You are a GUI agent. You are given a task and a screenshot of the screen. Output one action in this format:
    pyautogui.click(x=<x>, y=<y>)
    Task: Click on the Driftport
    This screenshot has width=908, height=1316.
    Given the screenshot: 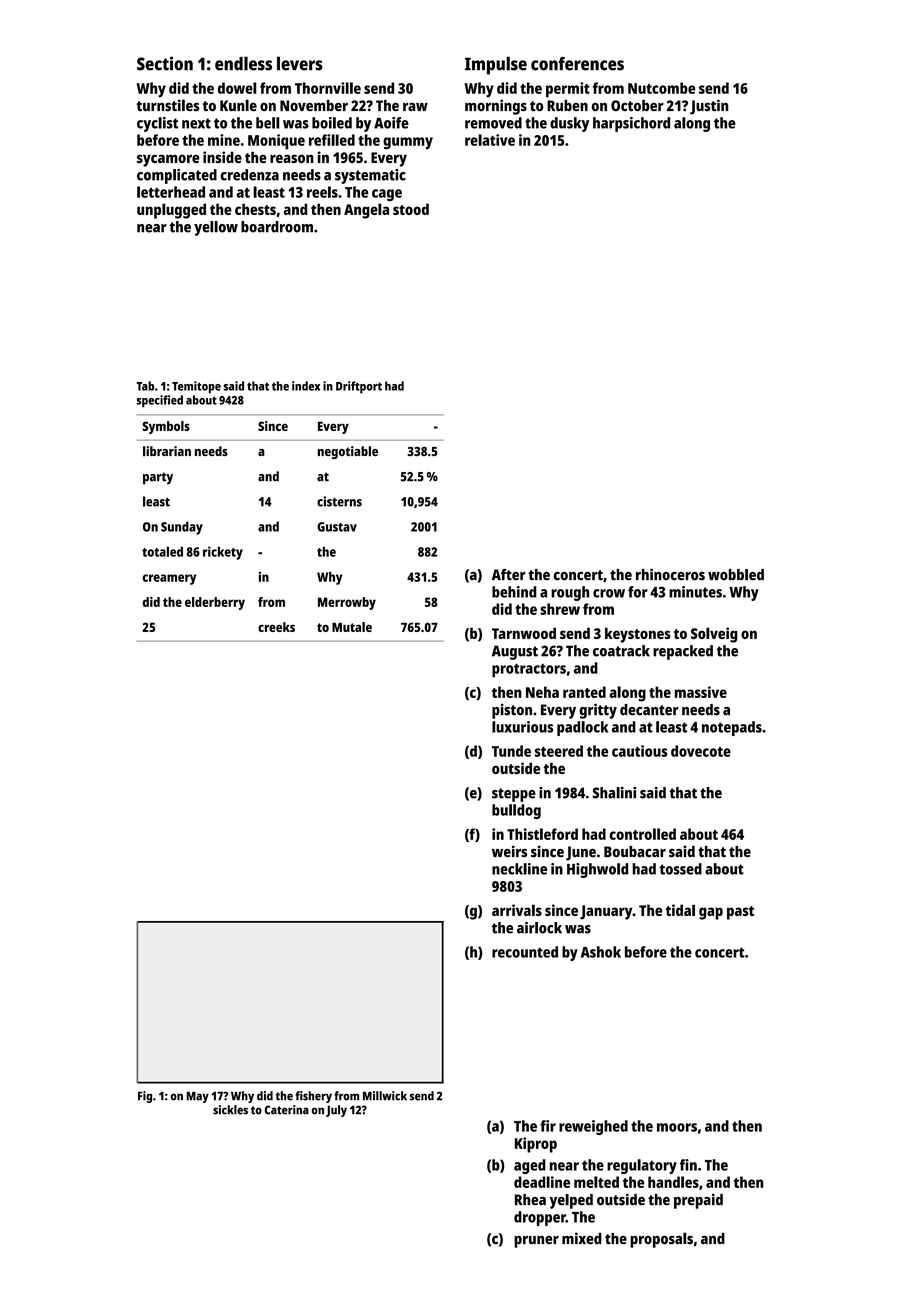 What is the action you would take?
    pyautogui.click(x=359, y=387)
